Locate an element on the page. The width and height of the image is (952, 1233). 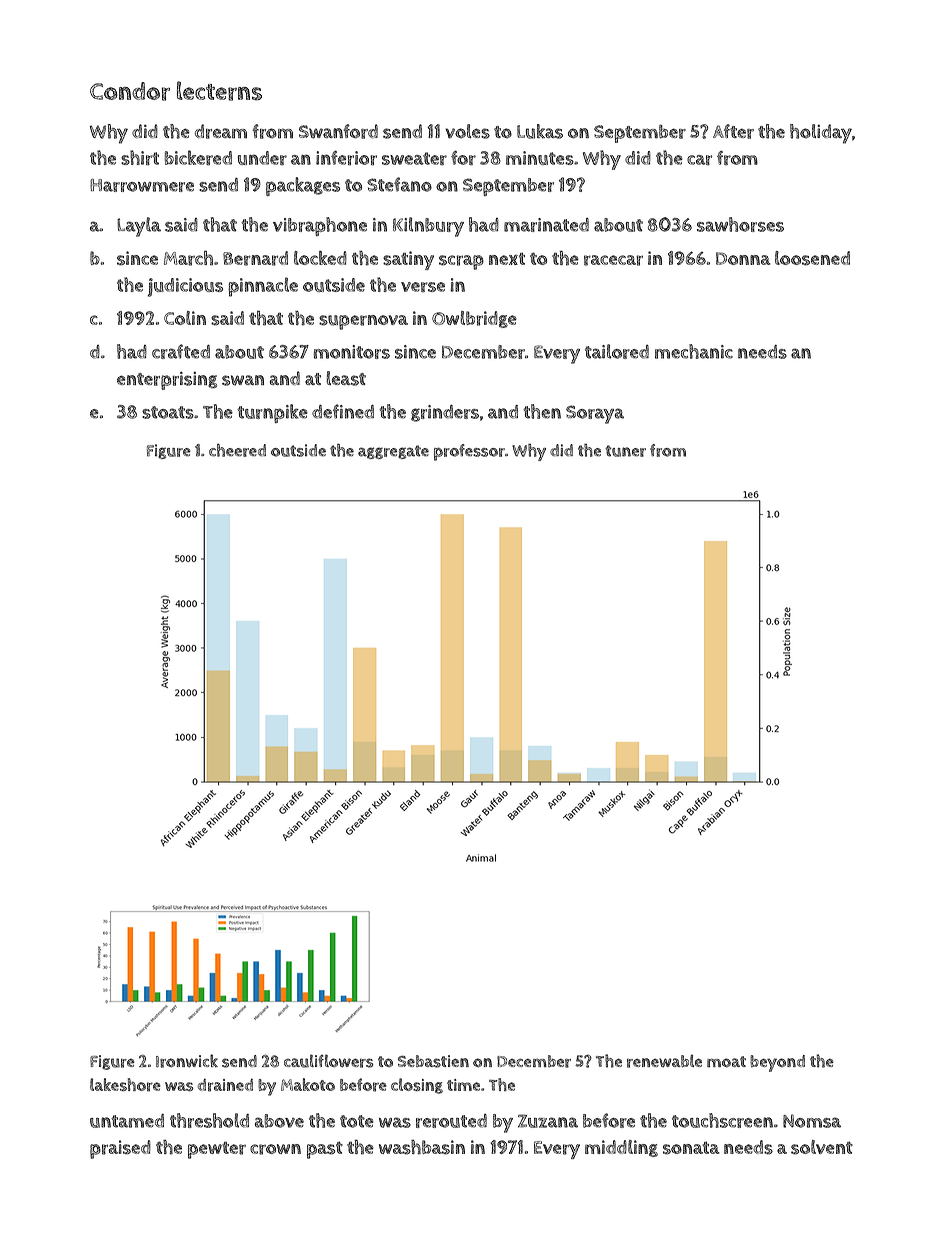
Ironwick is located at coordinates (187, 1061).
